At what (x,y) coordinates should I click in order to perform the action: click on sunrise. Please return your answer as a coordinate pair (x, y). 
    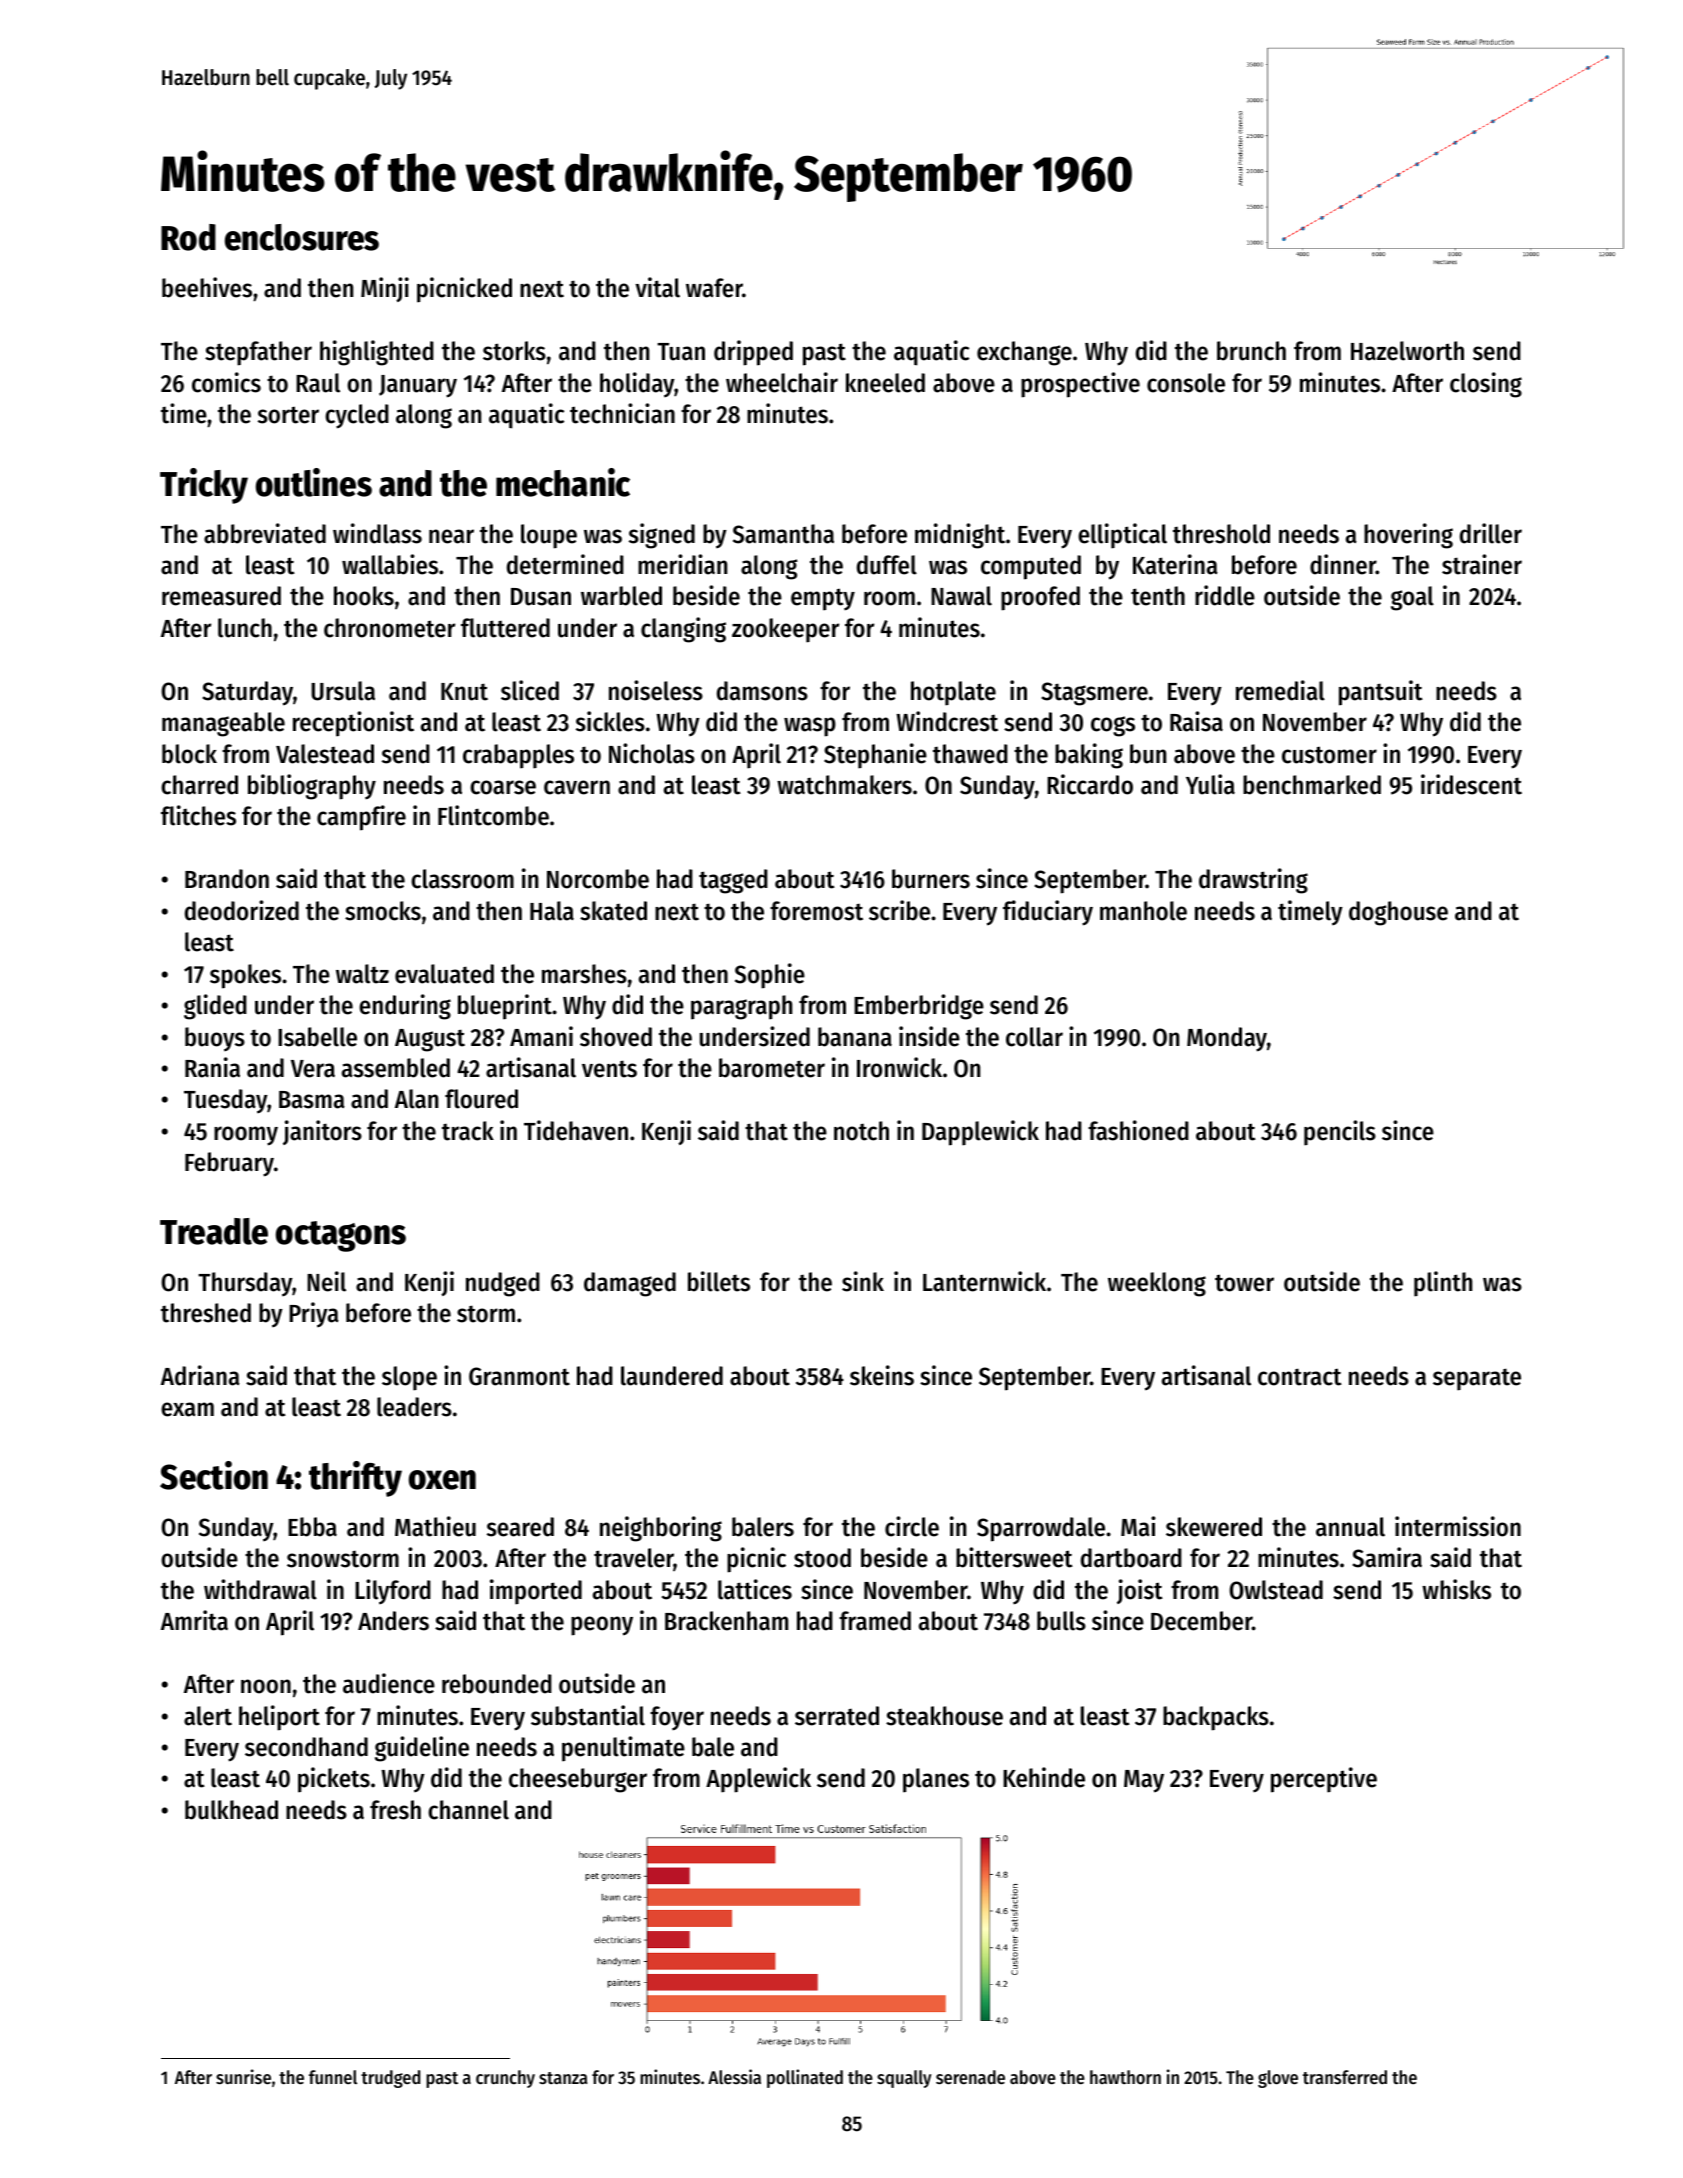
    Looking at the image, I should click on (243, 2076).
